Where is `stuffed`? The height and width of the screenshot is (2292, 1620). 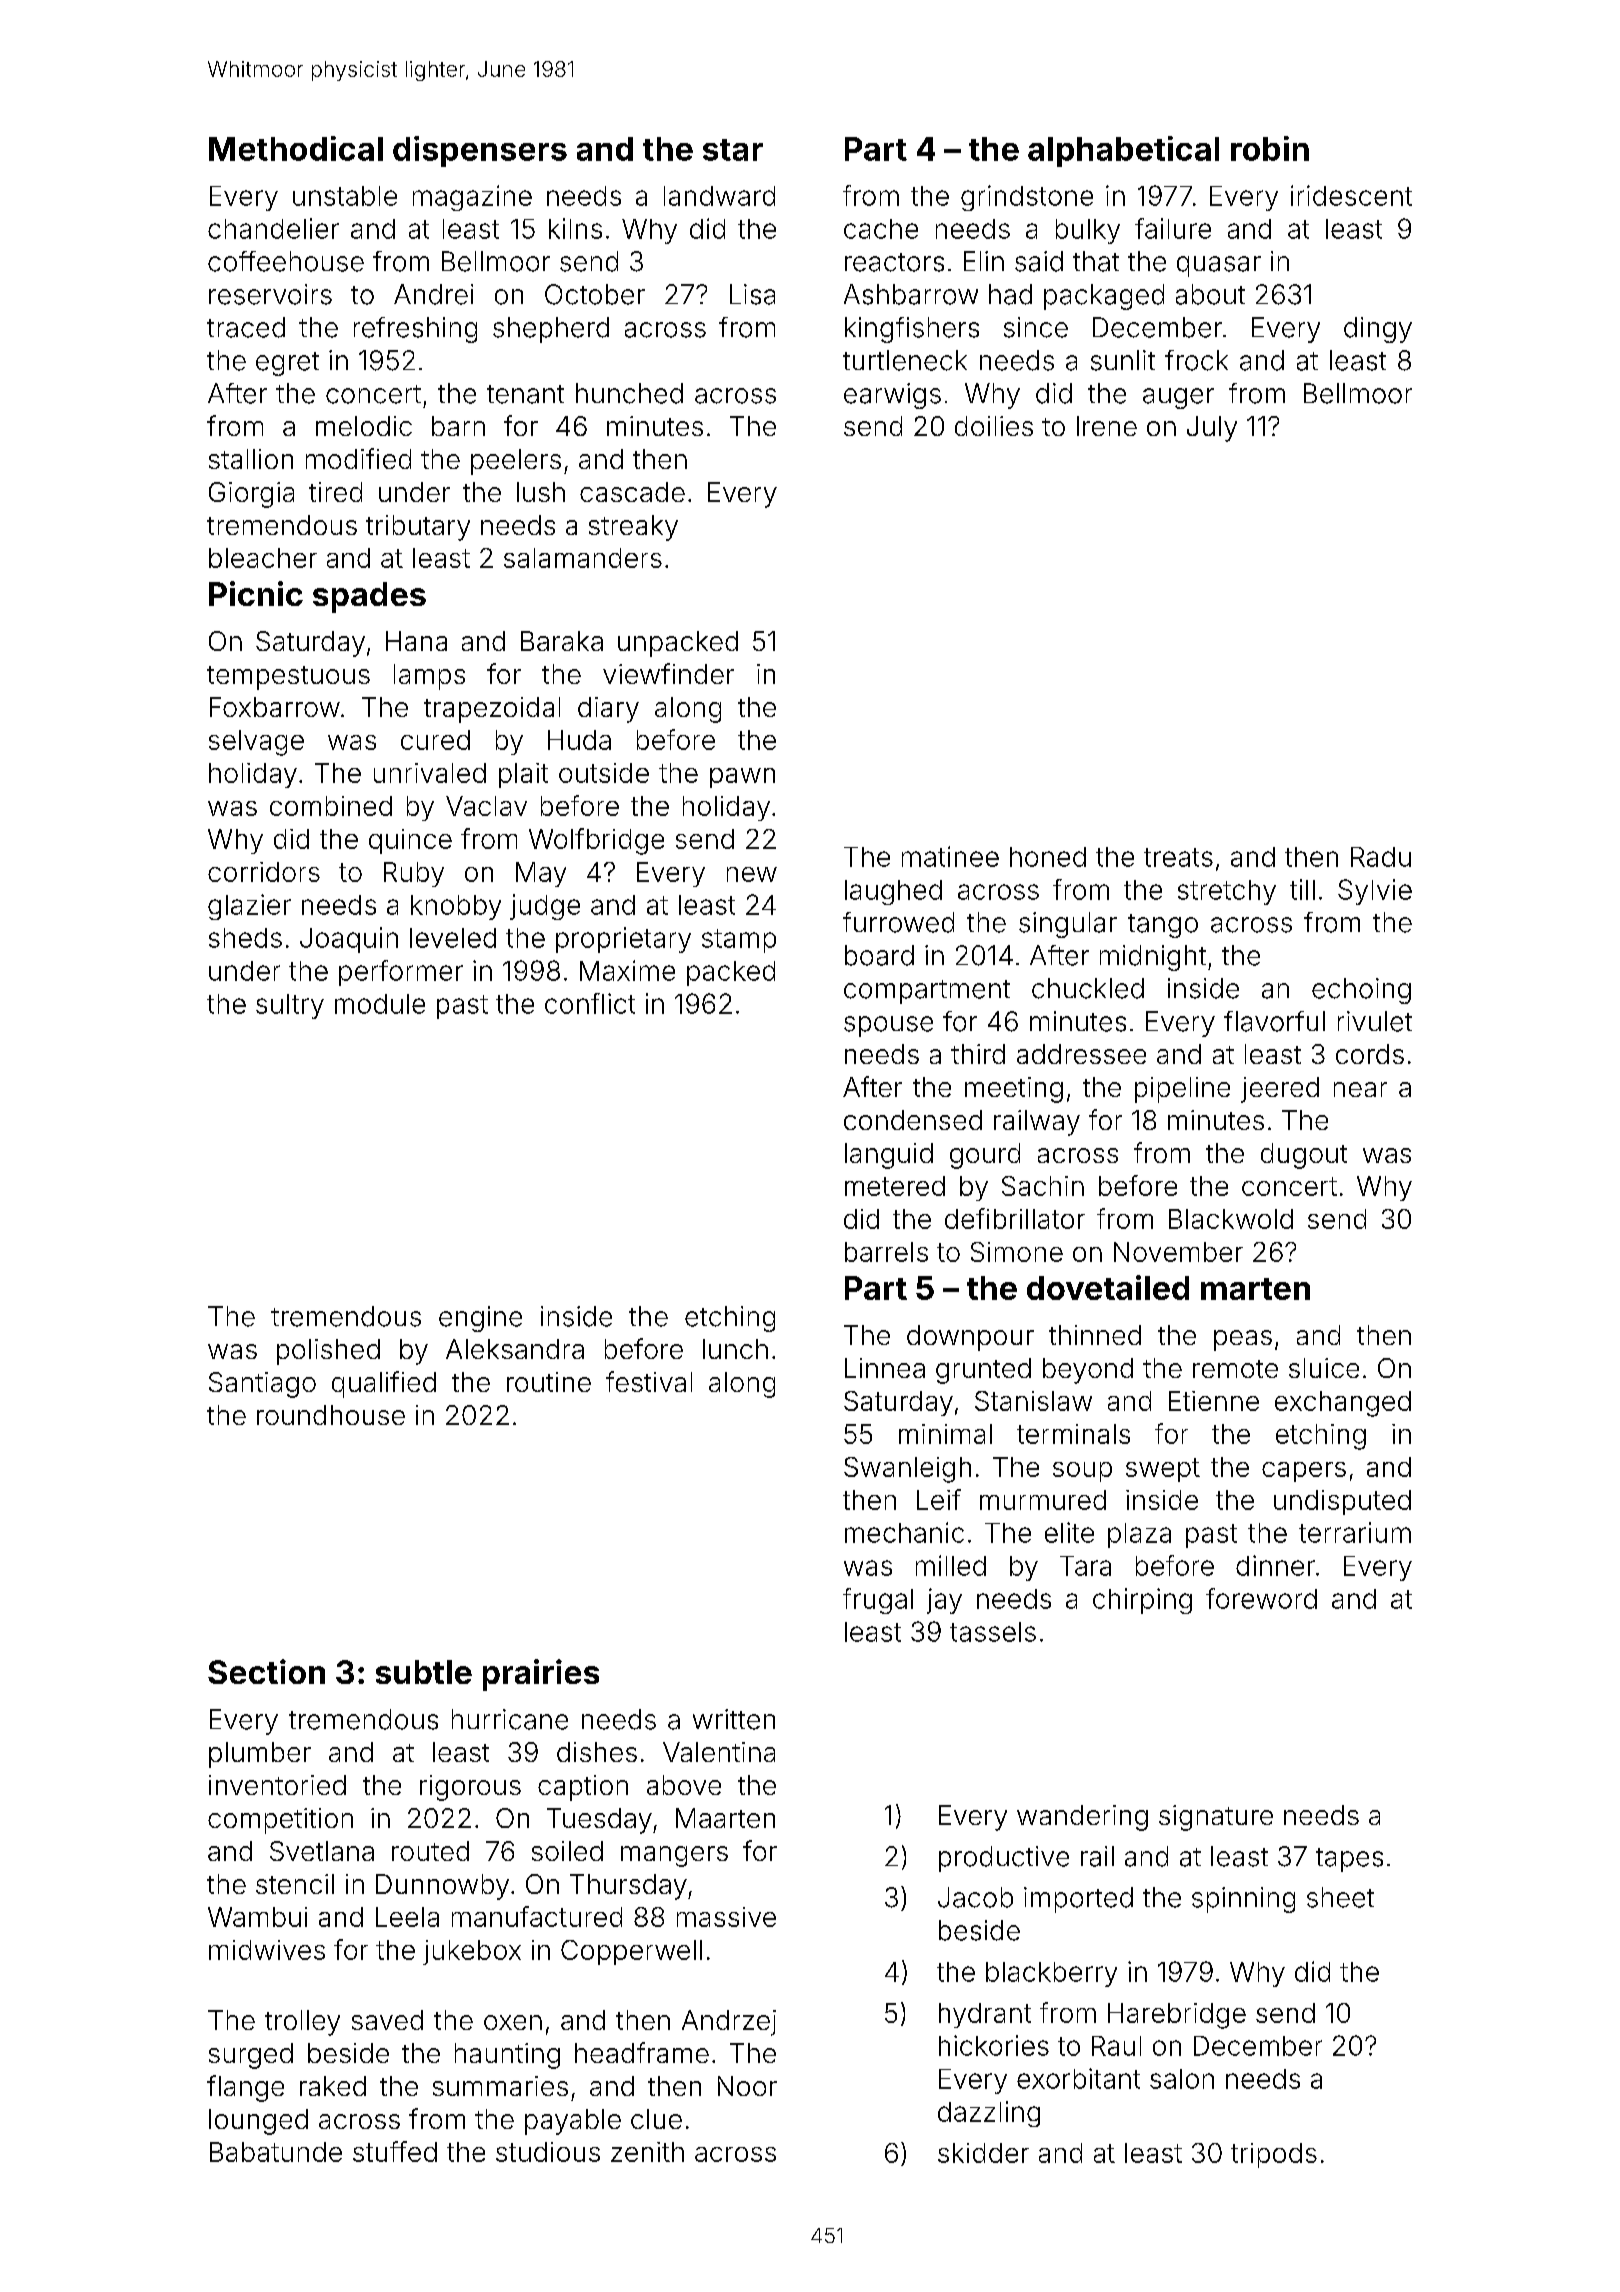
stuffed is located at coordinates (395, 2151).
